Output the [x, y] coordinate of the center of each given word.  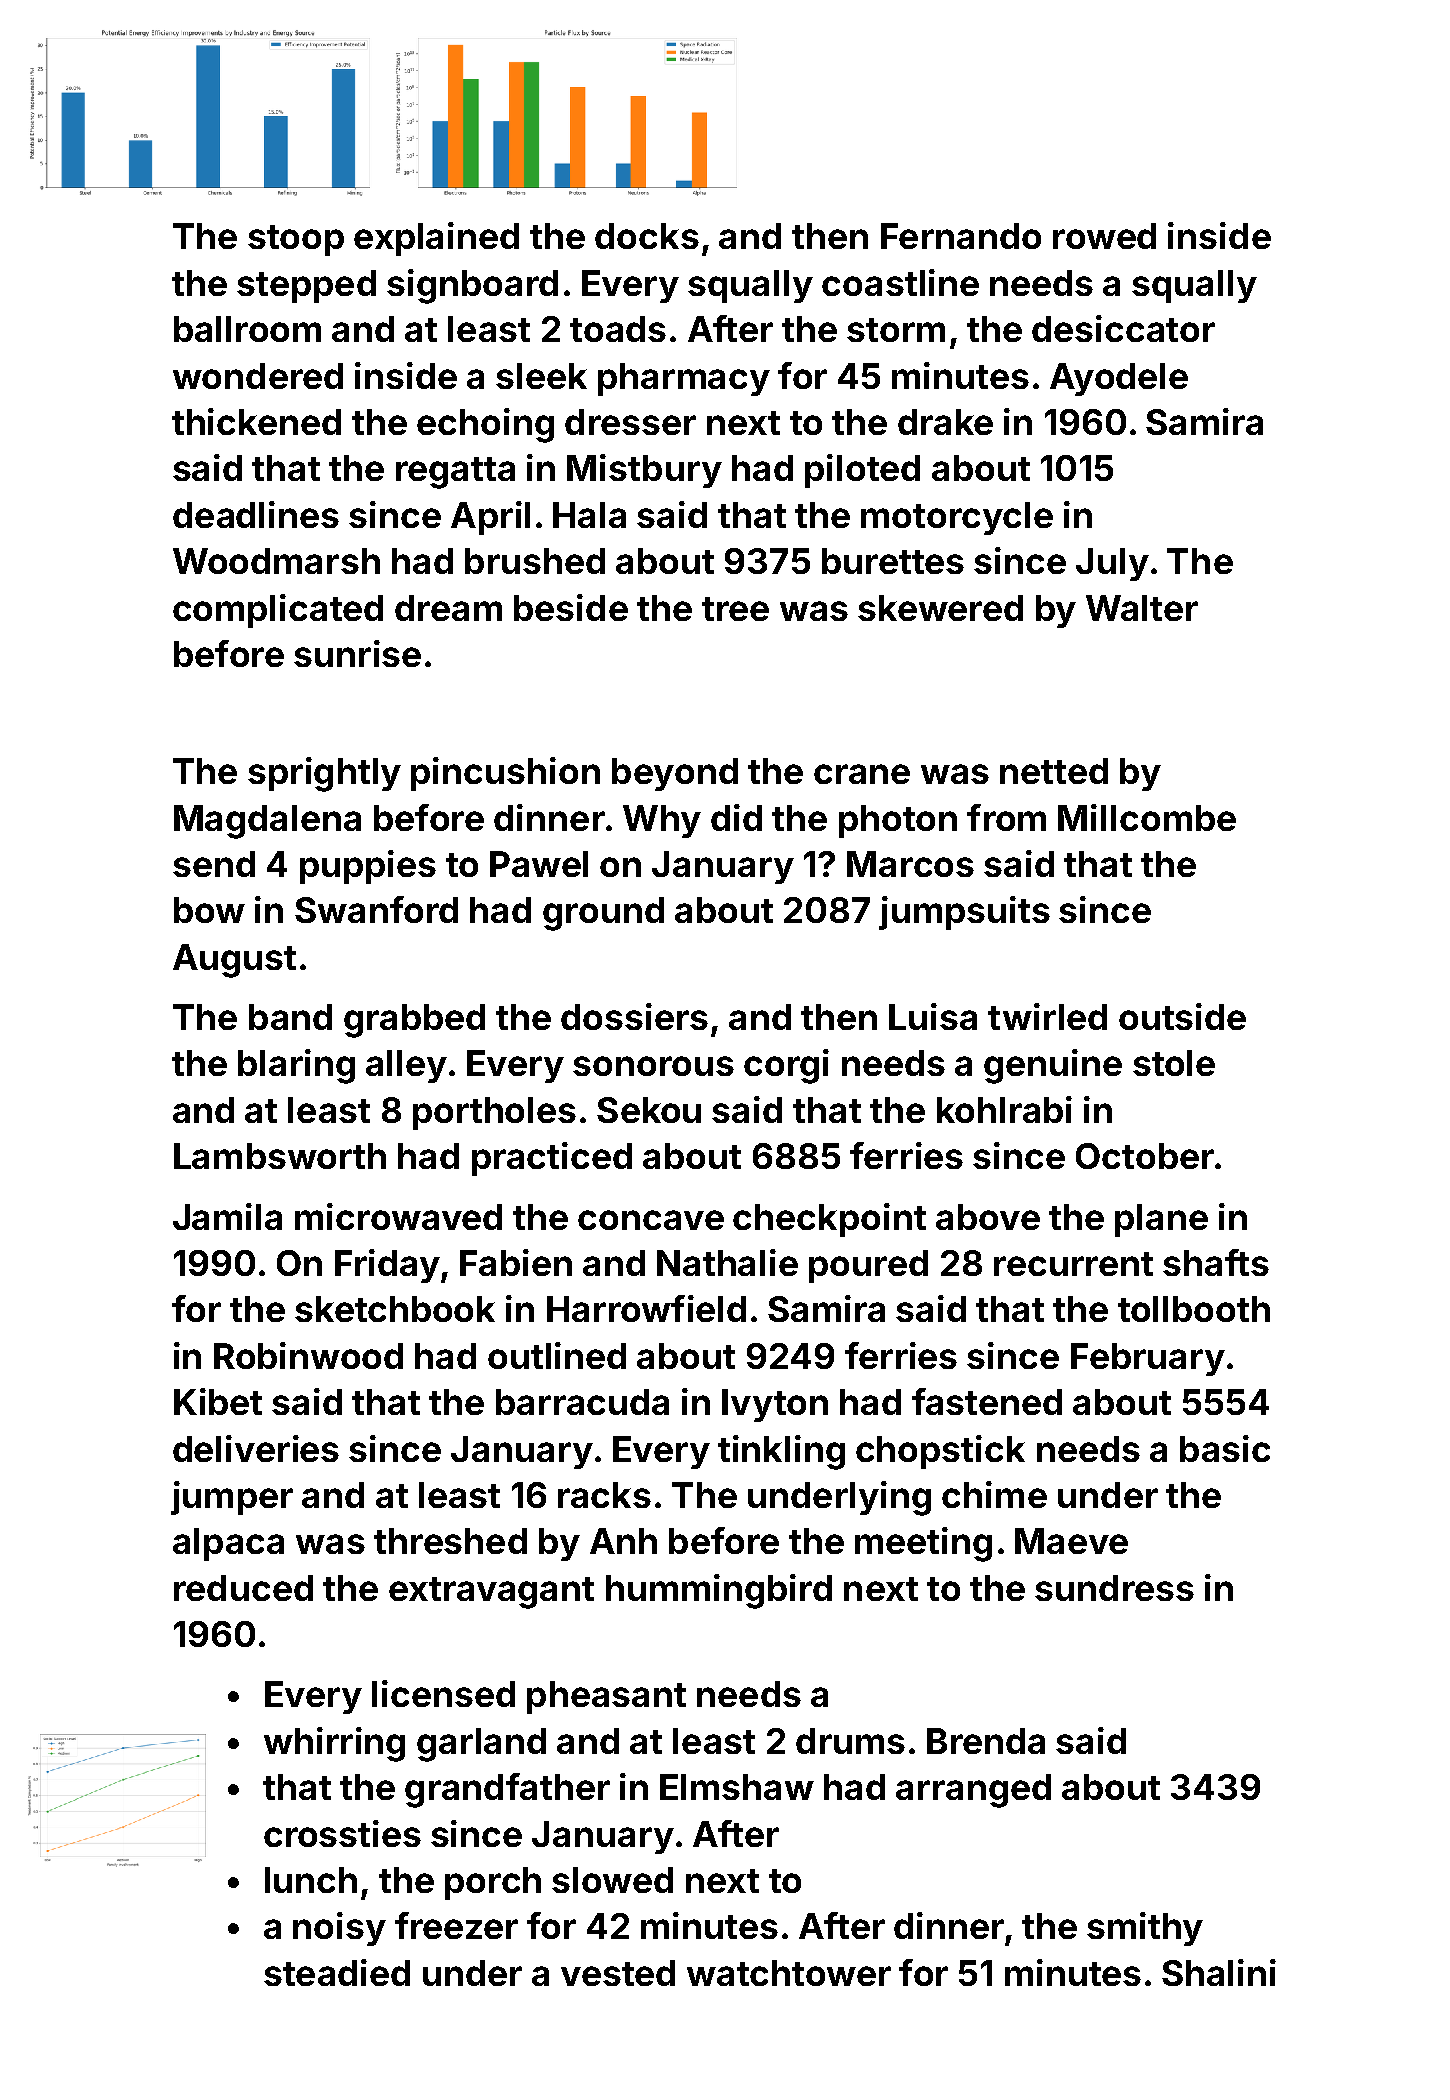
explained [436, 239]
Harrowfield [646, 1308]
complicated [278, 611]
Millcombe [1147, 817]
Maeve [1071, 1541]
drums [850, 1741]
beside [571, 607]
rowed [1104, 236]
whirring [334, 1744]
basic [1225, 1448]
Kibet [218, 1401]
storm [896, 330]
